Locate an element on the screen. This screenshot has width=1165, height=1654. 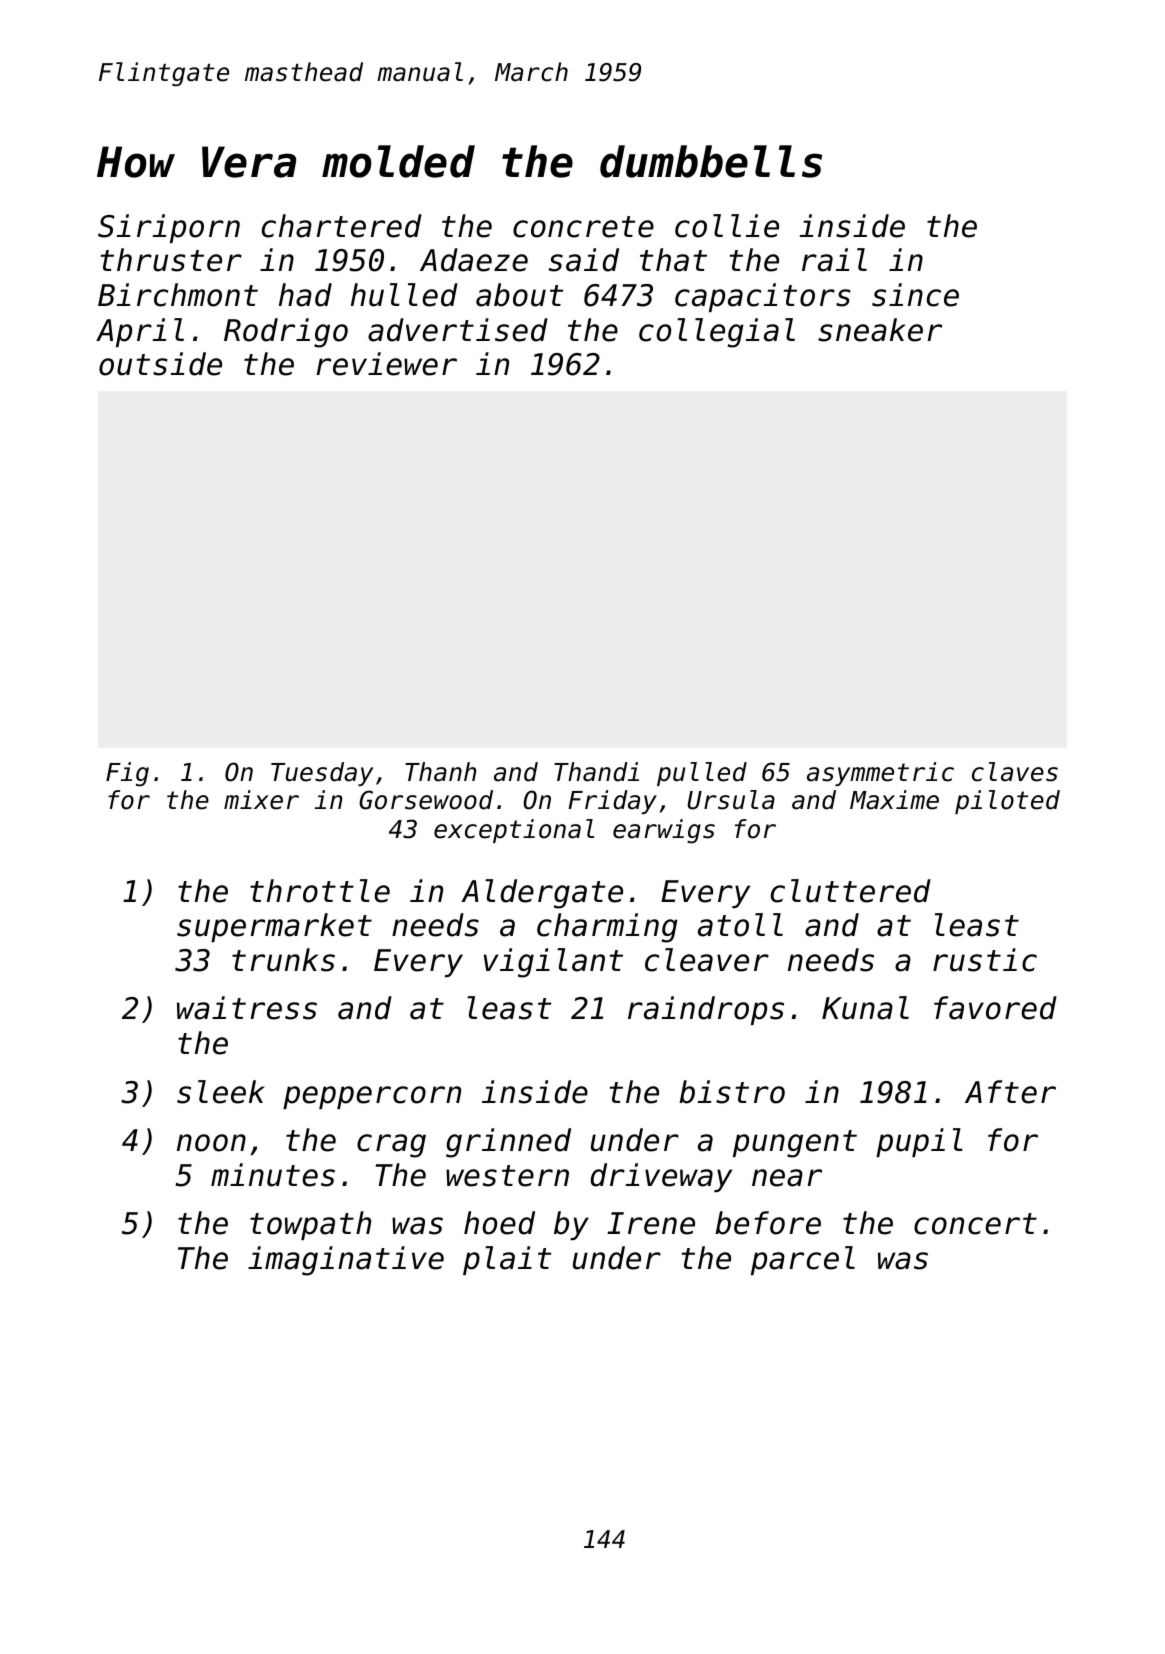
collie is located at coordinates (727, 226).
